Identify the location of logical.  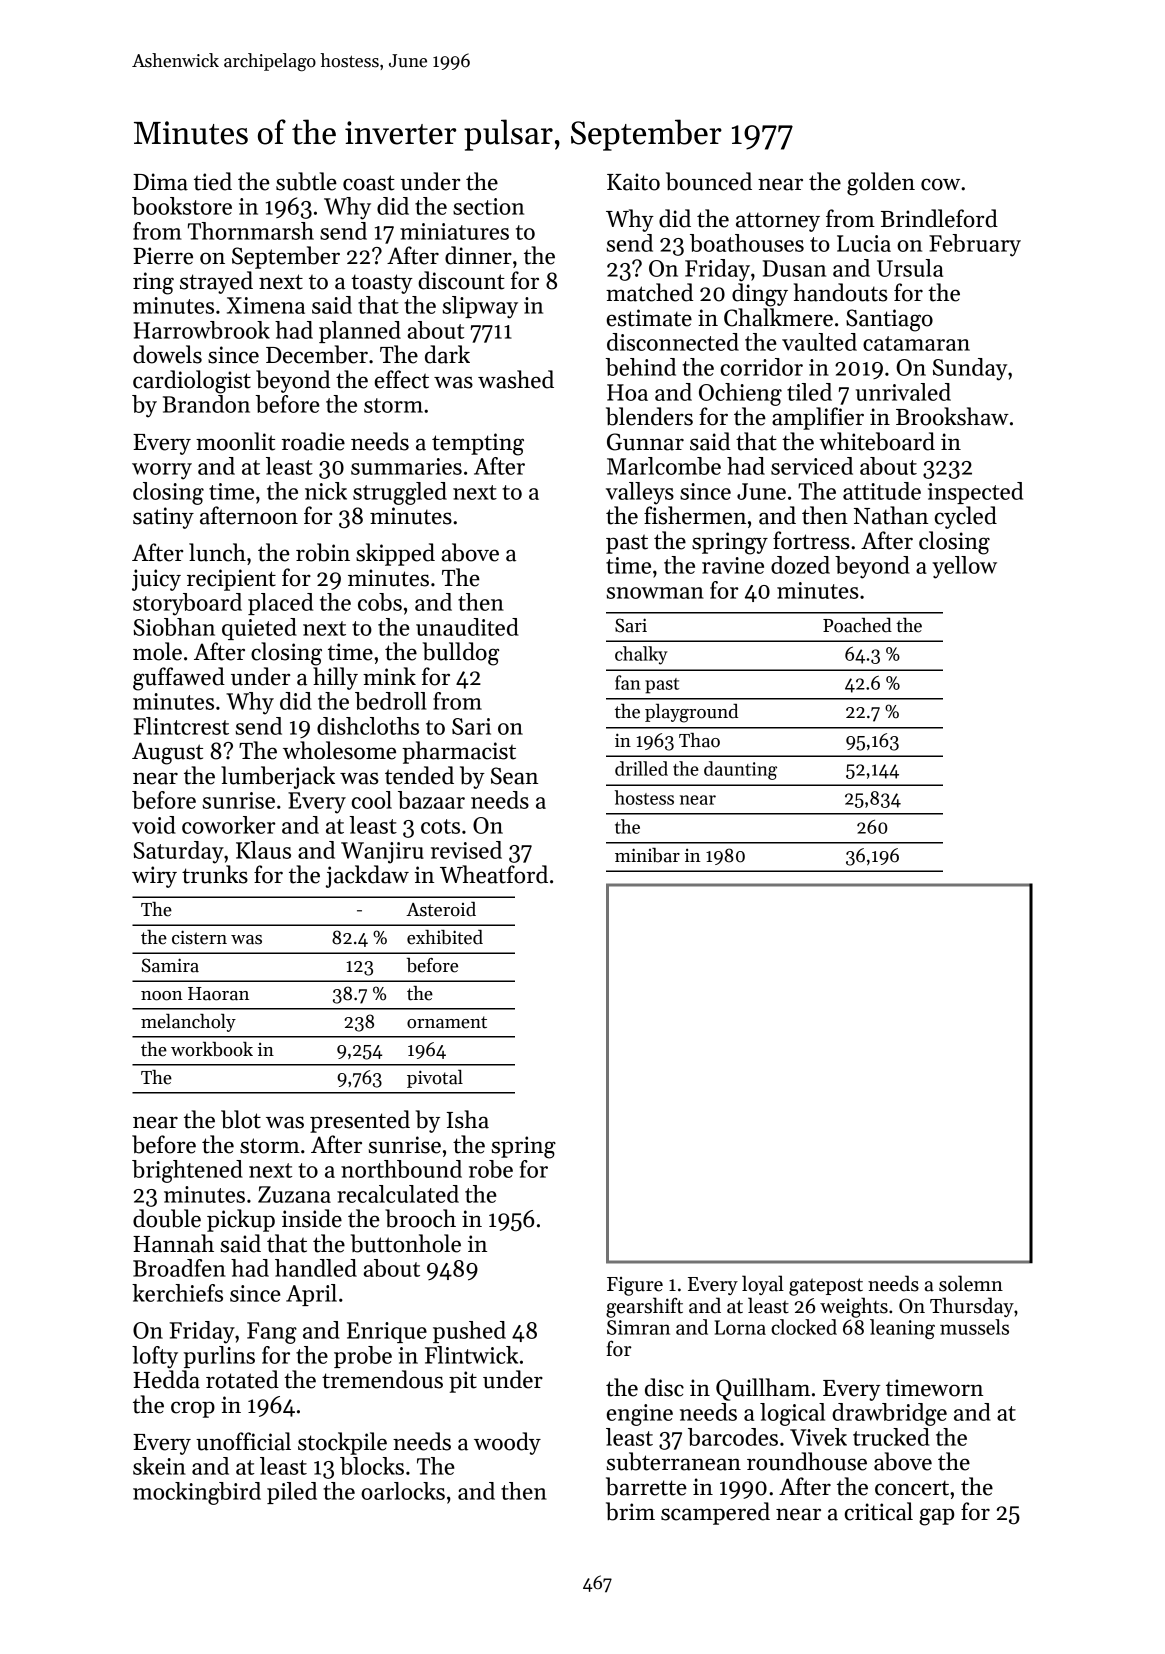
(792, 1414).
